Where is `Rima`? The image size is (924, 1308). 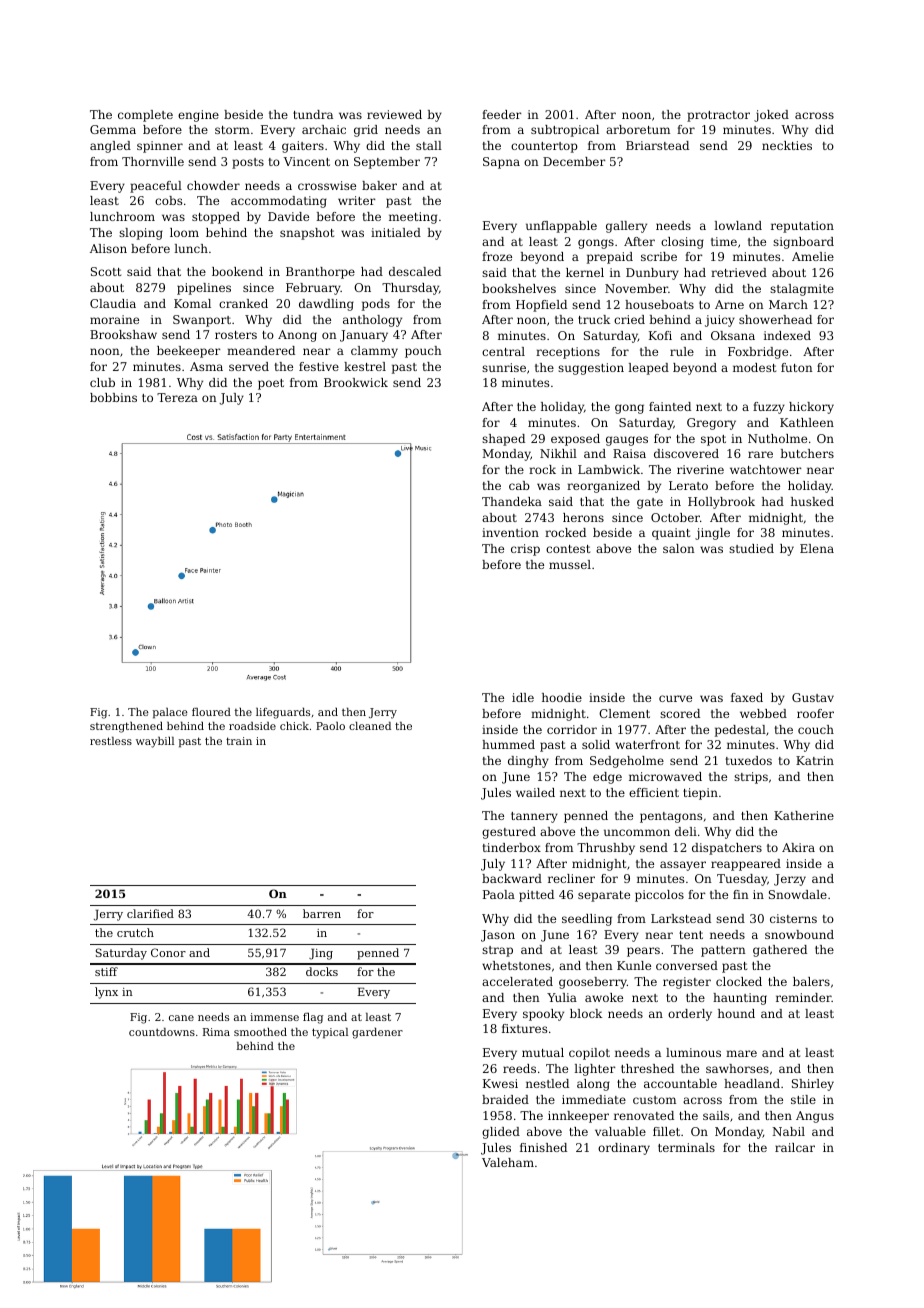 Rima is located at coordinates (216, 1032).
